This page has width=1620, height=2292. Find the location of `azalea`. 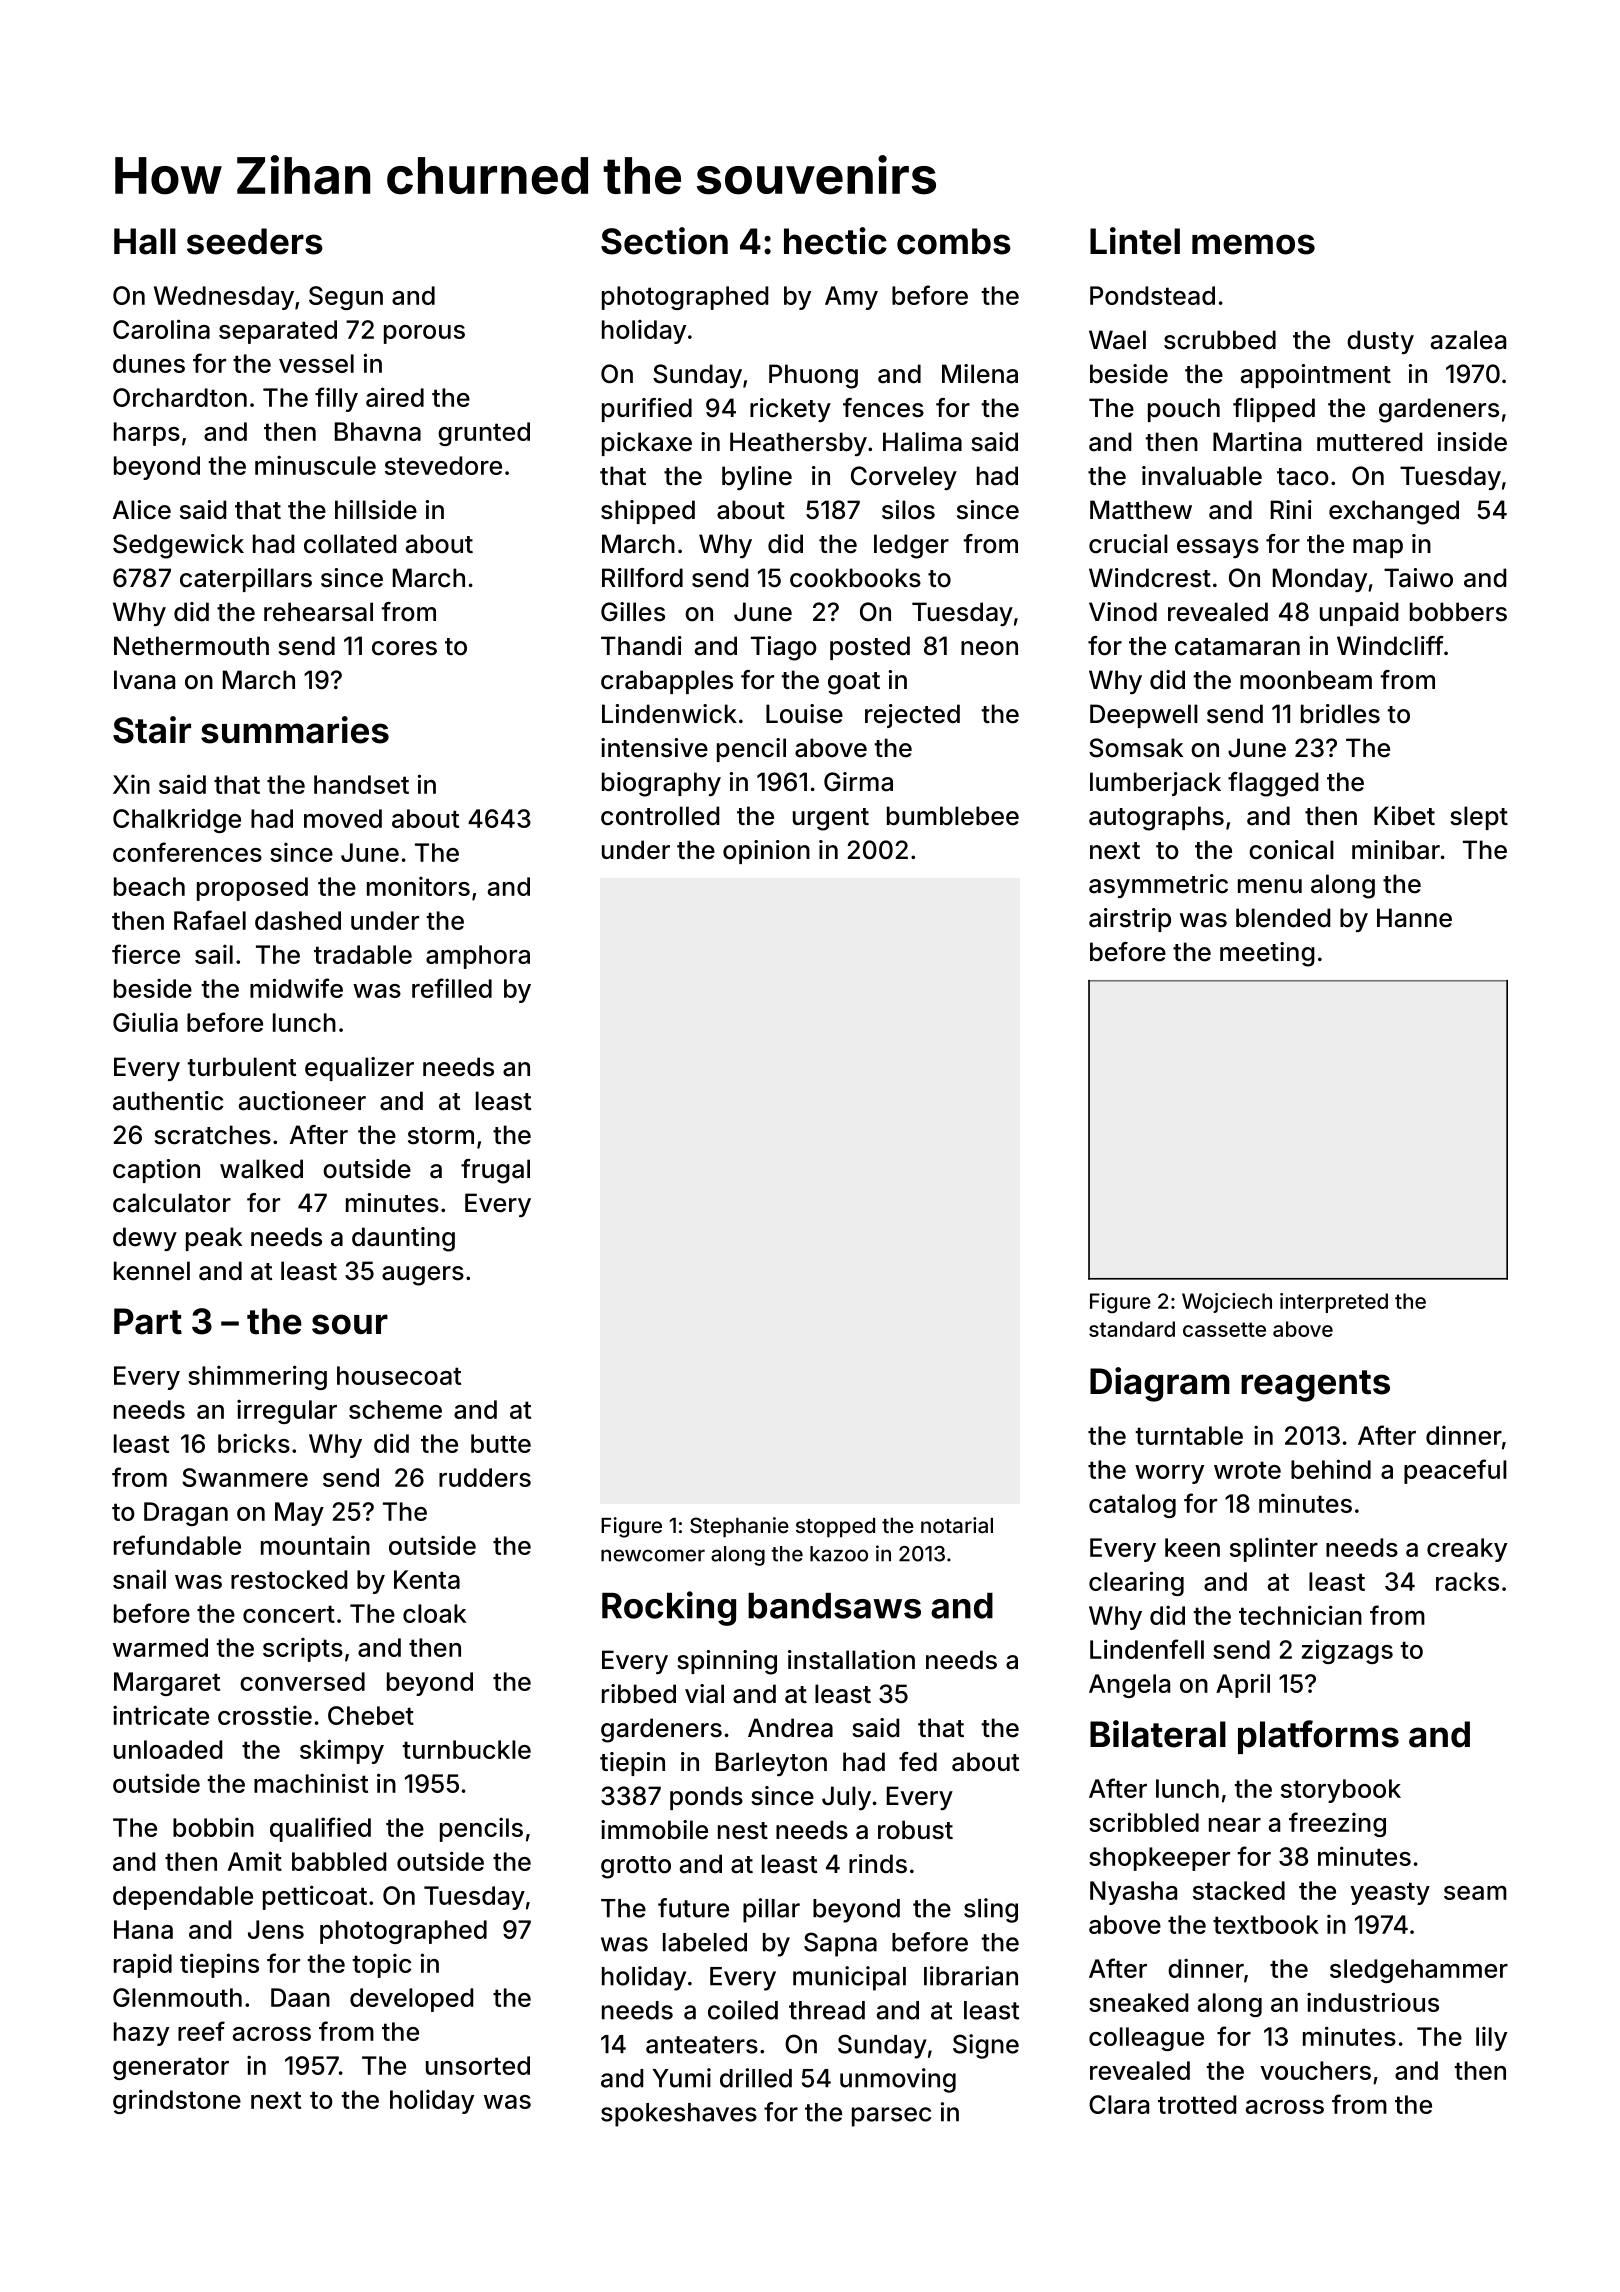

azalea is located at coordinates (1468, 340).
